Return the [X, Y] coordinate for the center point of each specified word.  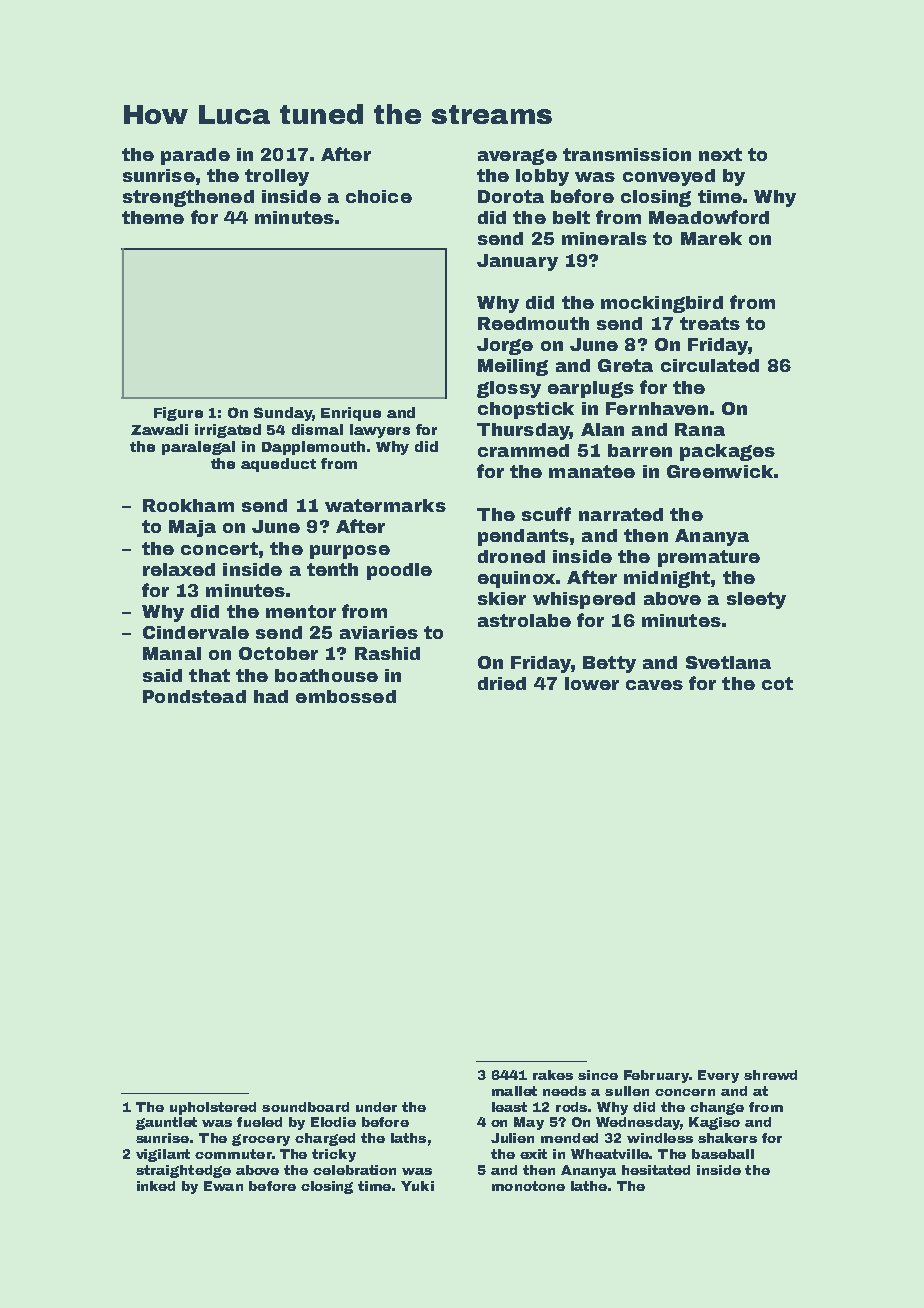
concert [219, 548]
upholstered [213, 1108]
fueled [259, 1122]
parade [195, 156]
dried [502, 683]
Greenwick [720, 471]
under [376, 1107]
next [720, 154]
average [517, 157]
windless [660, 1138]
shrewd [770, 1075]
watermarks [385, 505]
